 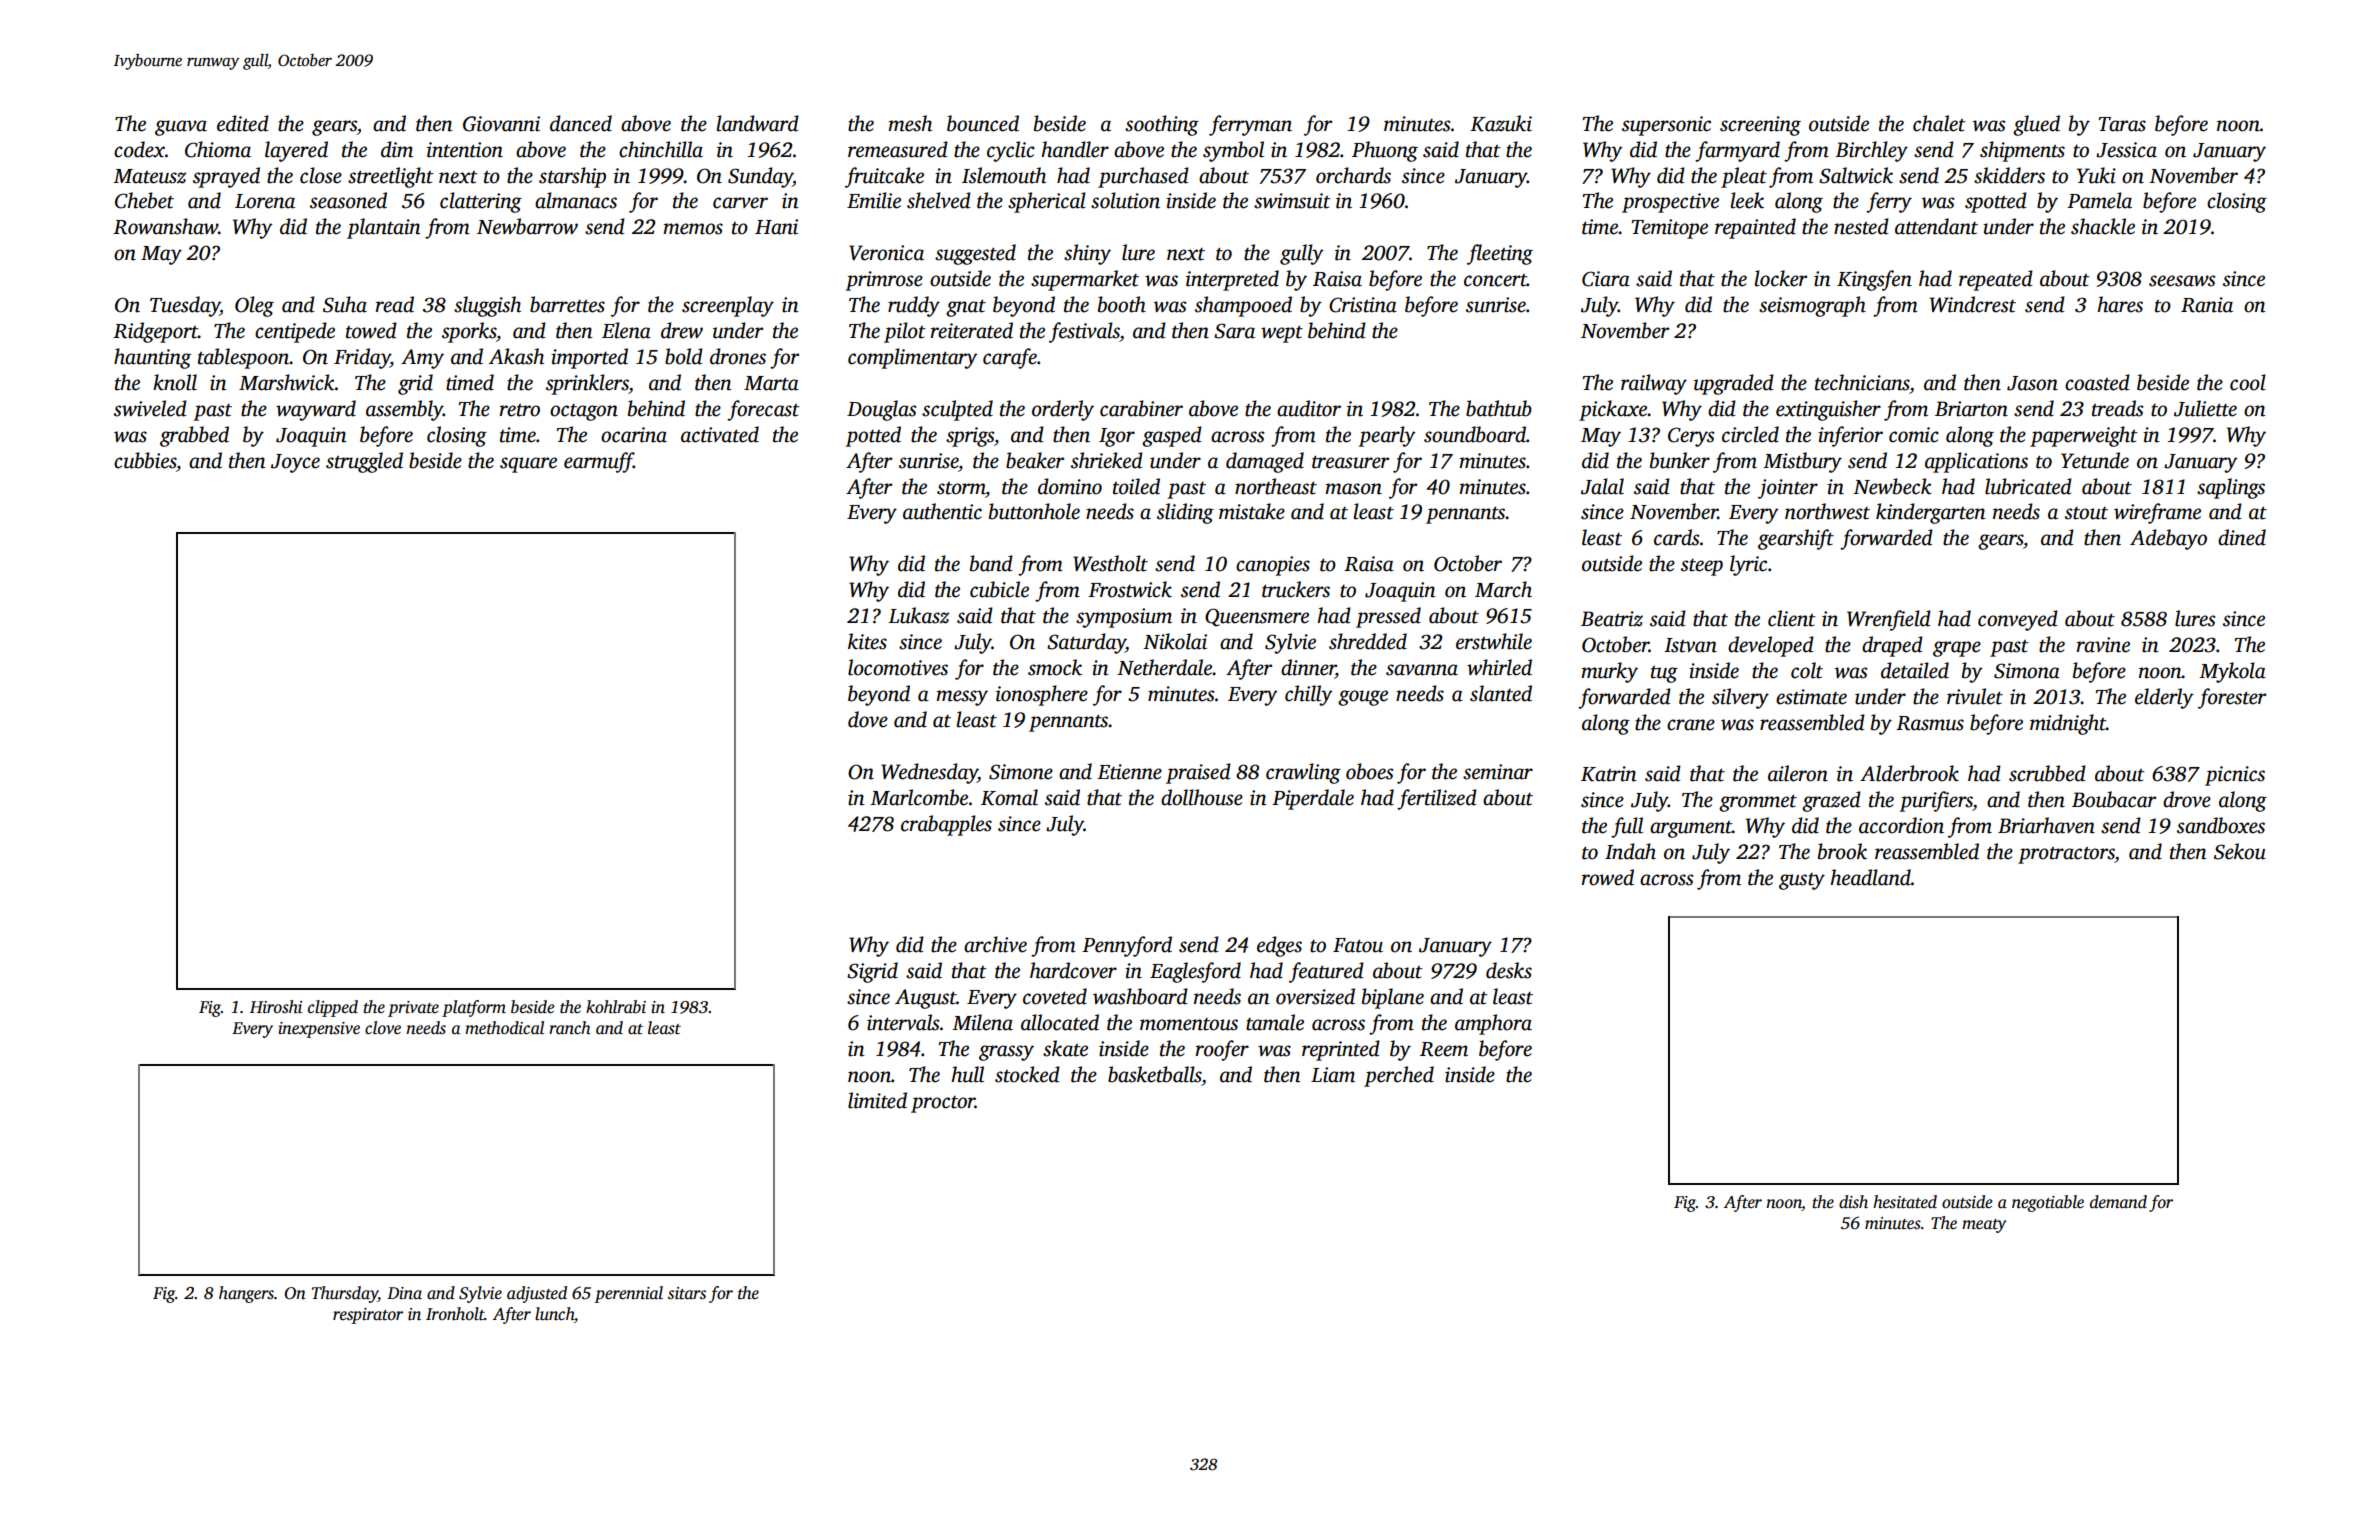 What do you see at coordinates (581, 123) in the image?
I see `danced` at bounding box center [581, 123].
